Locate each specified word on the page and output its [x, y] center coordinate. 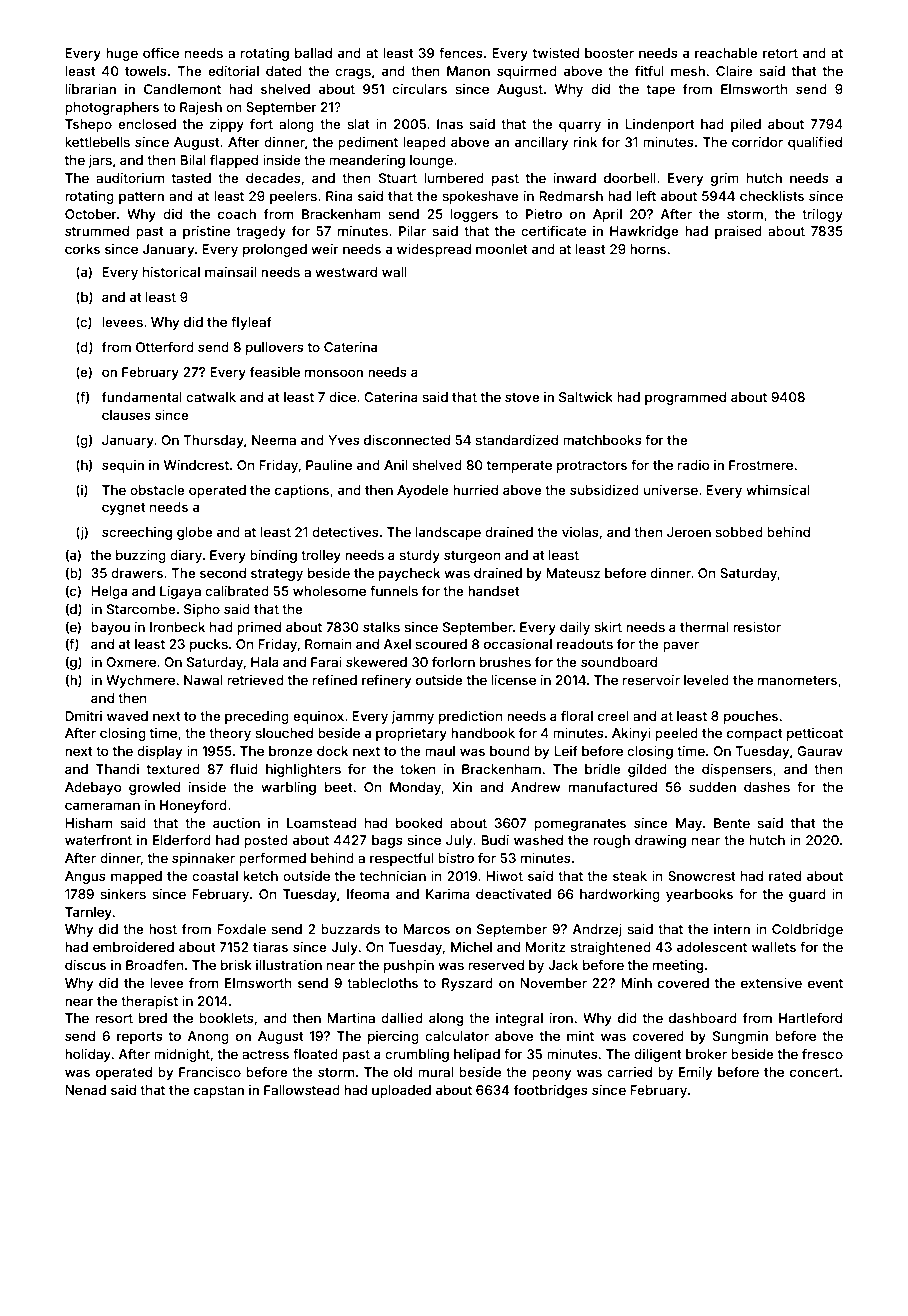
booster [609, 53]
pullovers [275, 348]
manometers [797, 680]
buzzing [141, 556]
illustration [289, 965]
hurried [475, 490]
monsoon [334, 373]
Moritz [545, 947]
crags [353, 73]
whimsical [777, 490]
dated [284, 71]
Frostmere [761, 465]
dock [332, 751]
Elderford [182, 840]
